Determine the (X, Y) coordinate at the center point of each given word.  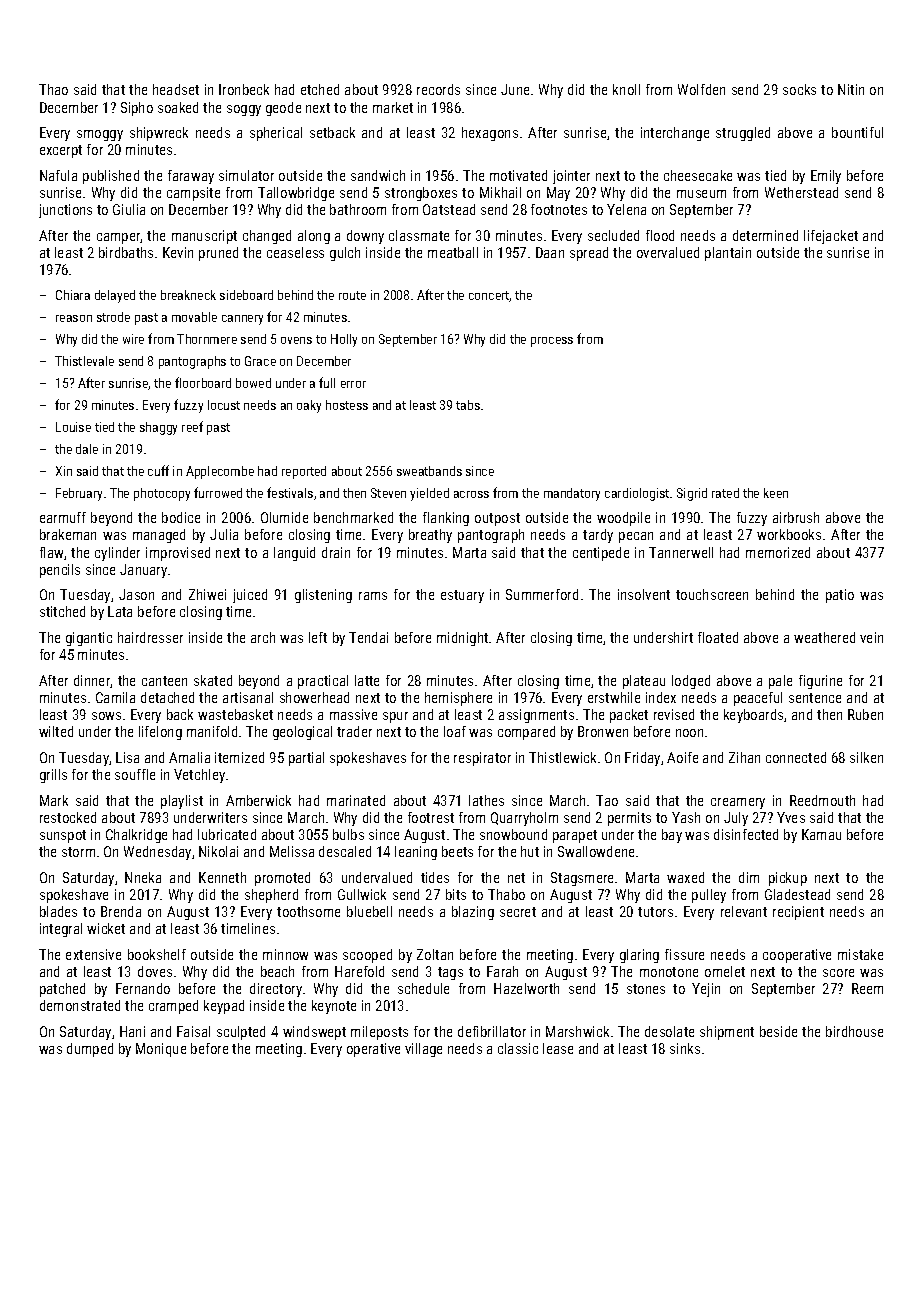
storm (78, 852)
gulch (345, 254)
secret (518, 912)
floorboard (203, 382)
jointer (571, 177)
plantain (728, 254)
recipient (798, 913)
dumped (90, 1050)
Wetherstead (801, 192)
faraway (191, 177)
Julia (224, 534)
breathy (430, 536)
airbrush (796, 517)
